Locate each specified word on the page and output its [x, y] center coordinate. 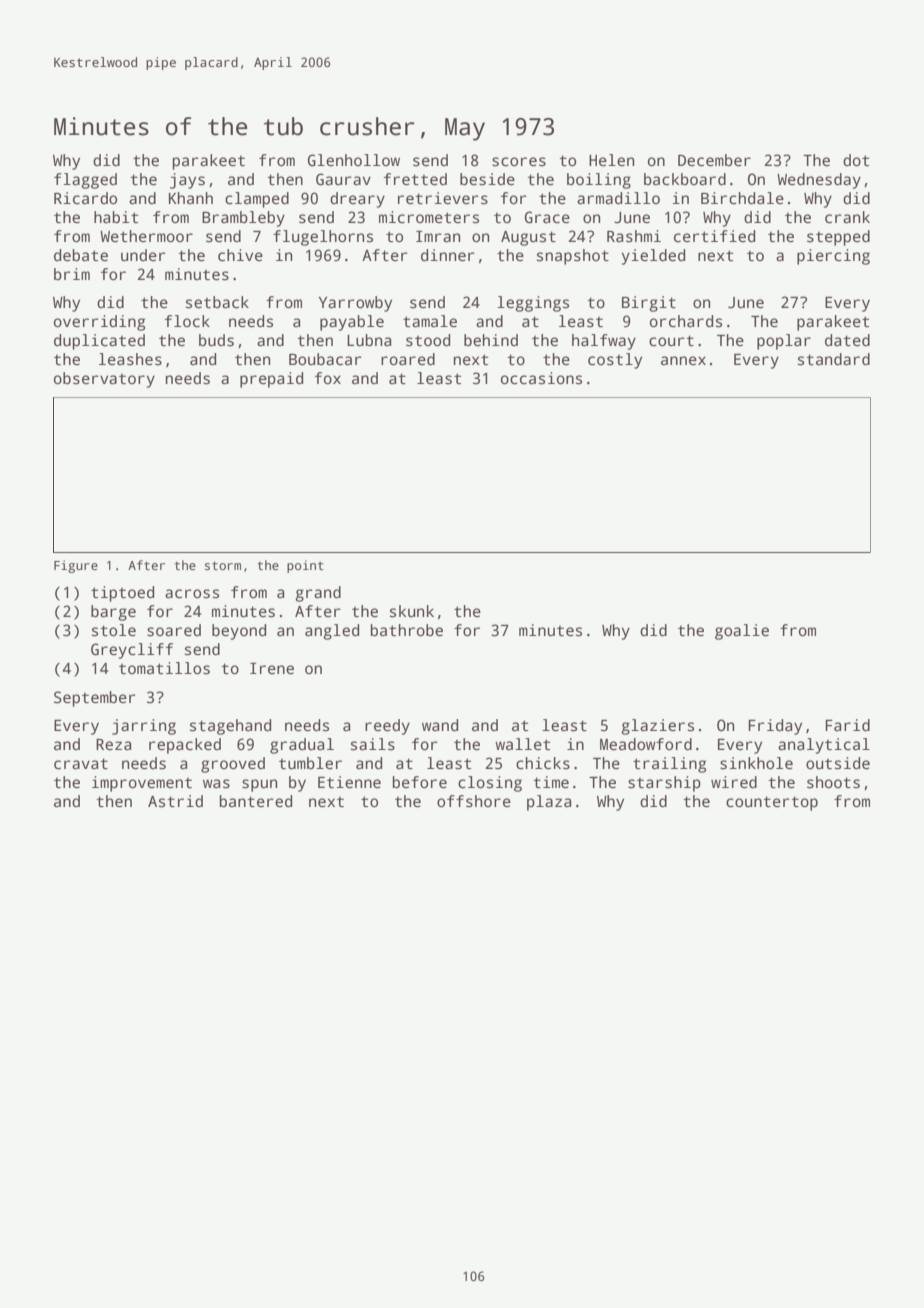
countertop [772, 803]
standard [834, 359]
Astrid [175, 801]
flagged [85, 181]
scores [519, 162]
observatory [104, 380]
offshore [474, 801]
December [714, 160]
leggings [533, 304]
